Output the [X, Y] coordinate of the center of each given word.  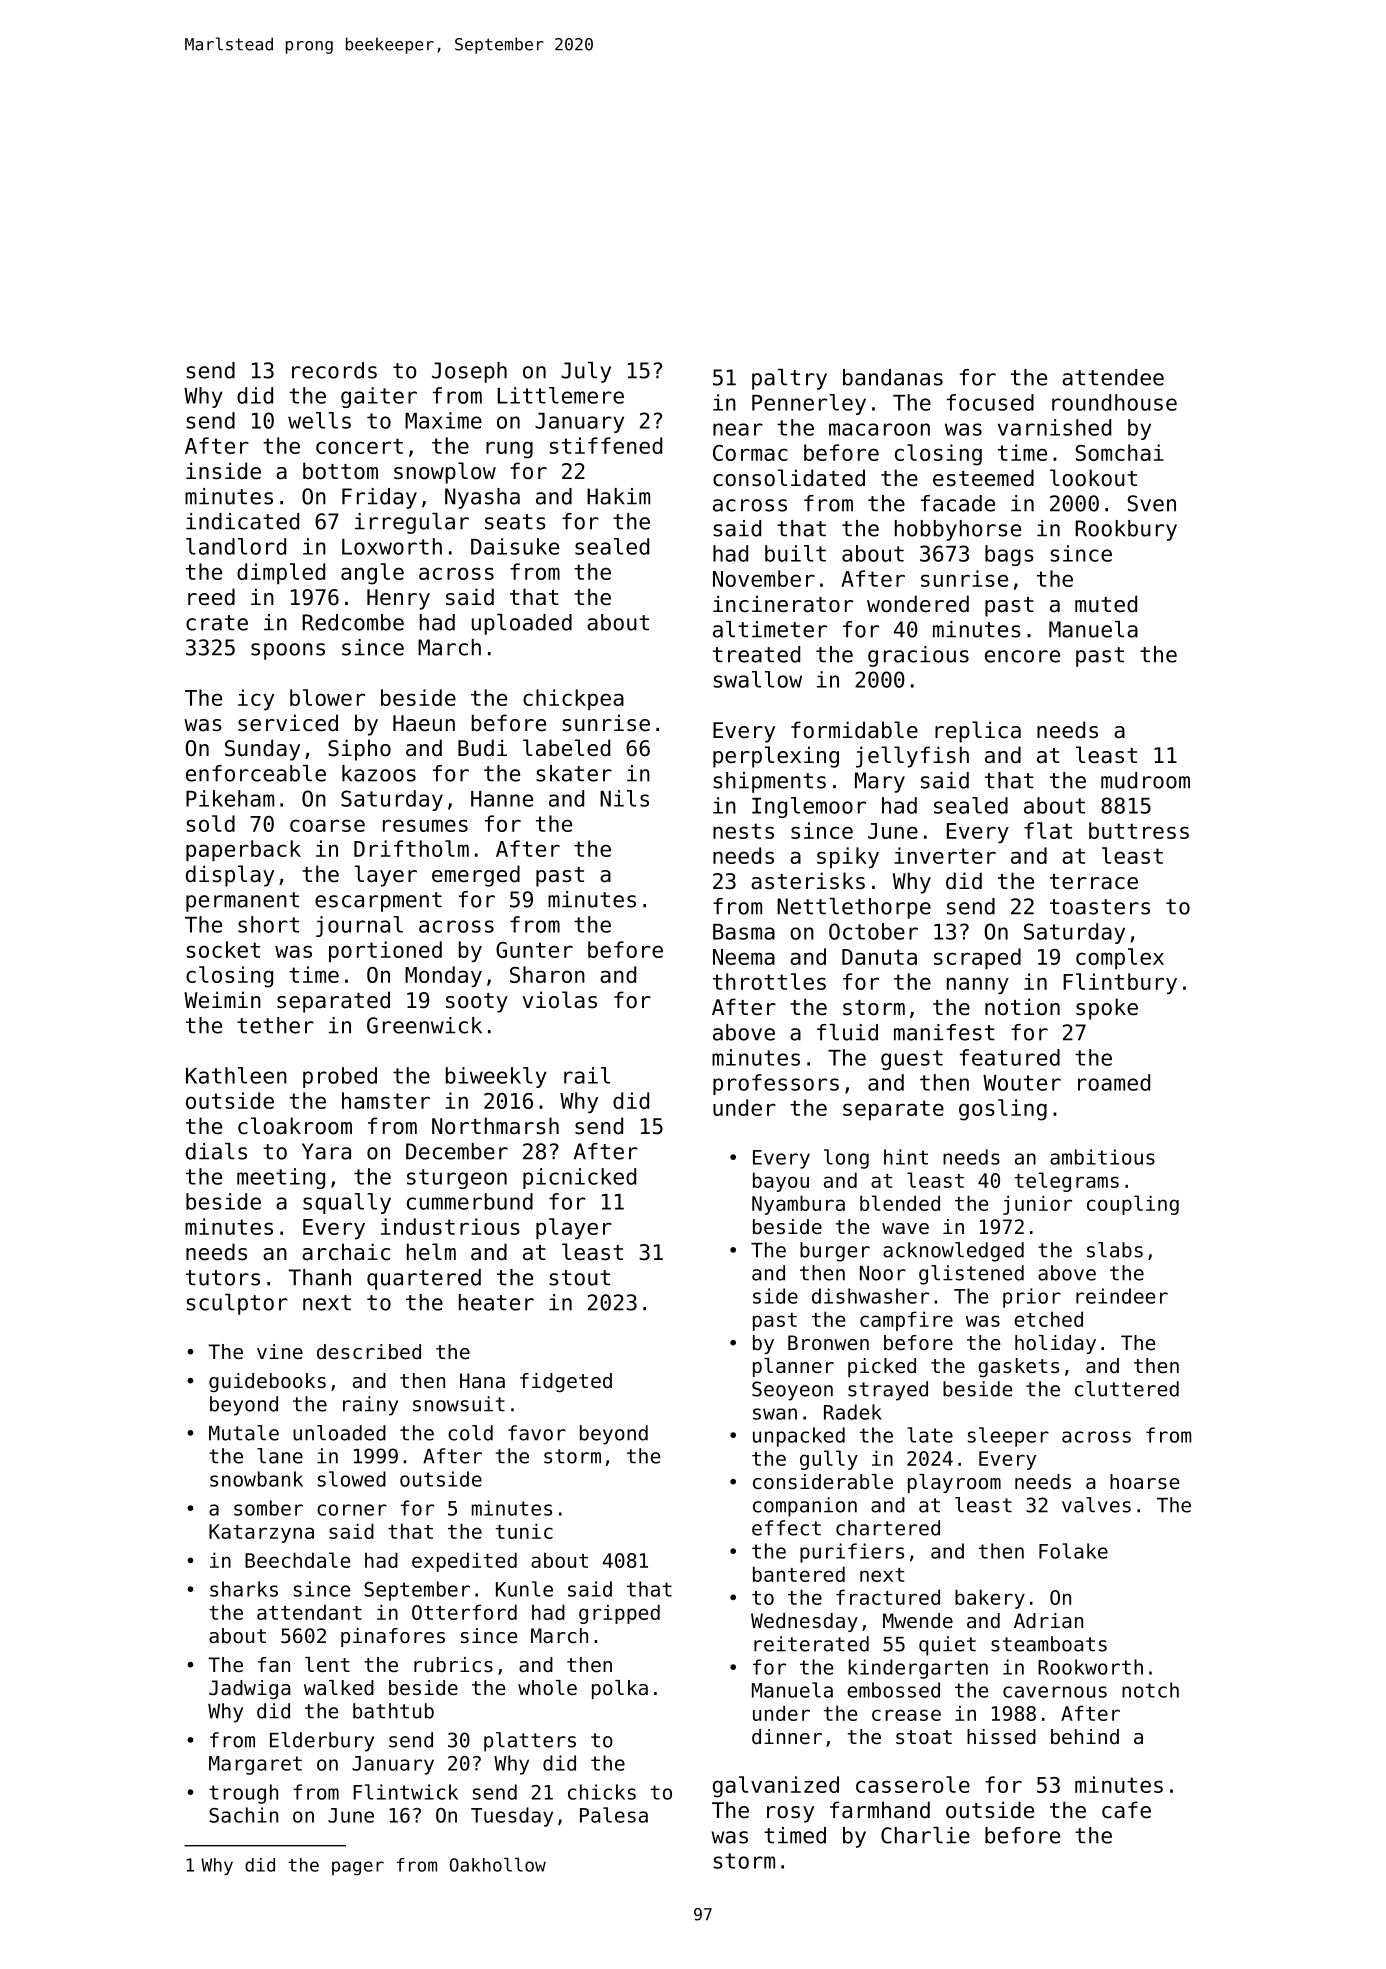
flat [1048, 830]
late [930, 1435]
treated [756, 654]
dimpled [281, 573]
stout [579, 1278]
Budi [482, 748]
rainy [370, 1406]
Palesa [614, 1815]
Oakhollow [498, 1865]
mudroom [1145, 780]
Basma [744, 932]
